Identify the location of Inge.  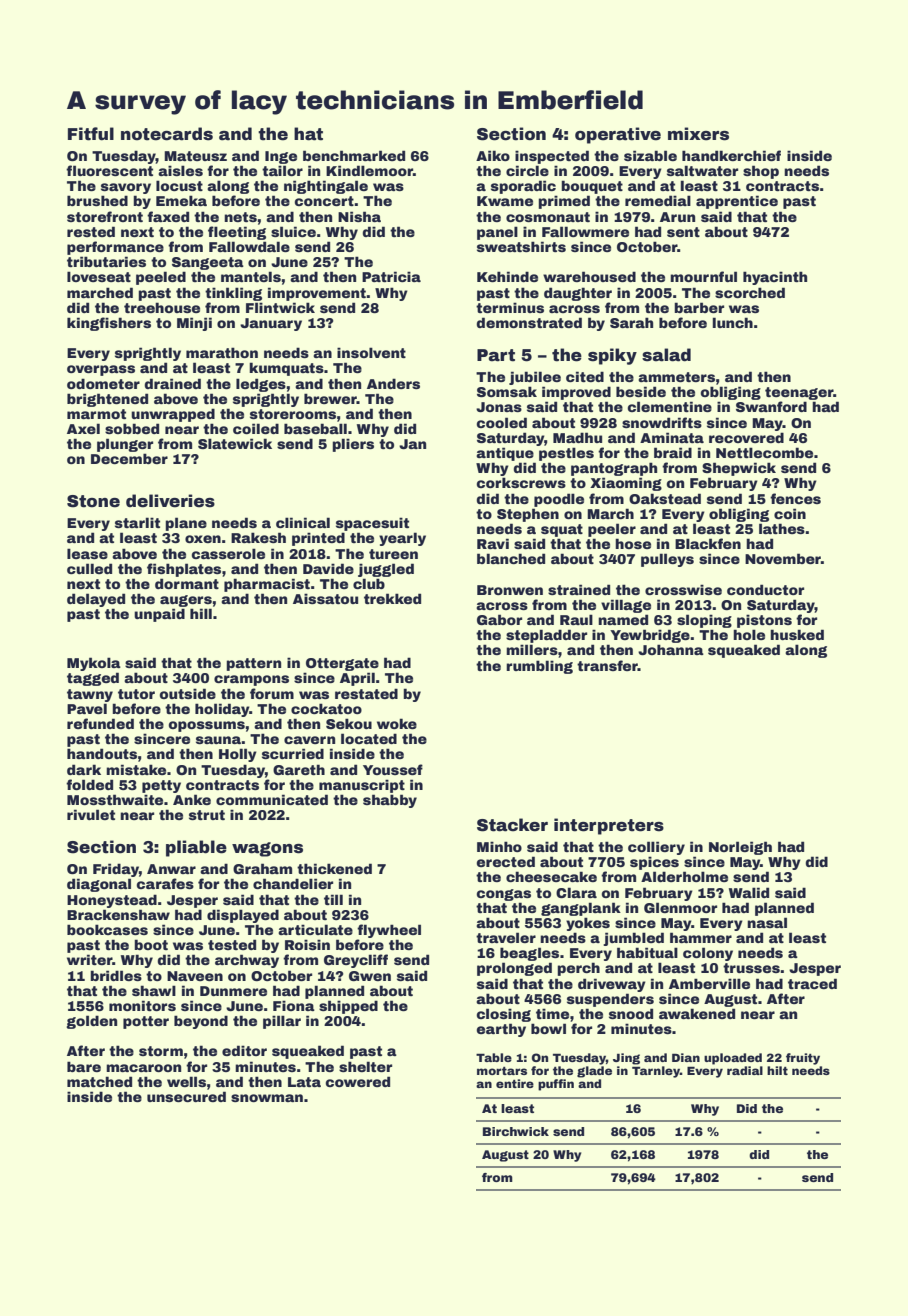
(281, 157).
